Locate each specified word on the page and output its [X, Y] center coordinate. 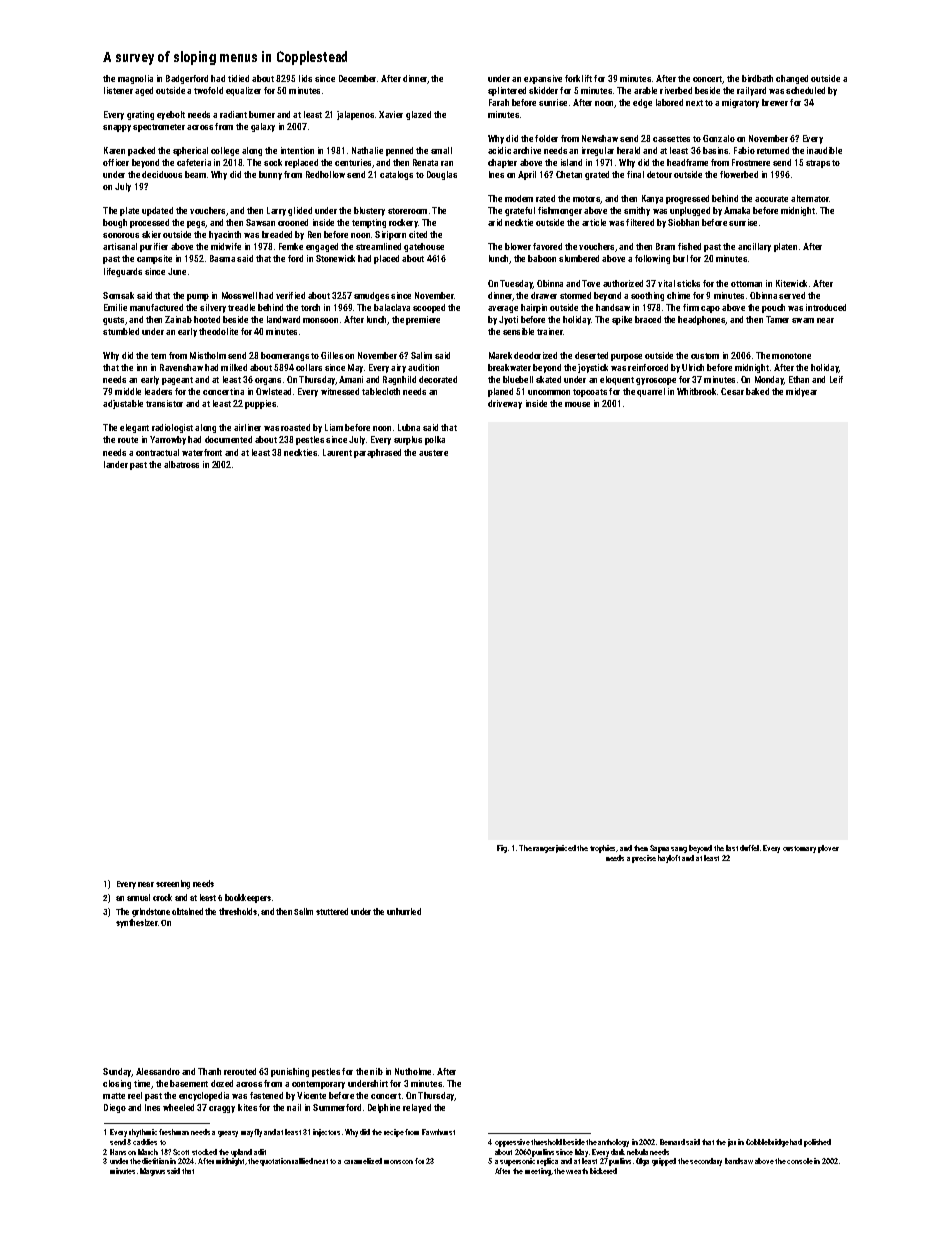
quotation [275, 1162]
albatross [181, 464]
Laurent [337, 452]
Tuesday [516, 284]
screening [173, 884]
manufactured [156, 307]
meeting [538, 1172]
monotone [791, 356]
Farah [499, 102]
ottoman [746, 284]
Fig [502, 849]
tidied [238, 78]
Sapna [659, 849]
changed [792, 79]
